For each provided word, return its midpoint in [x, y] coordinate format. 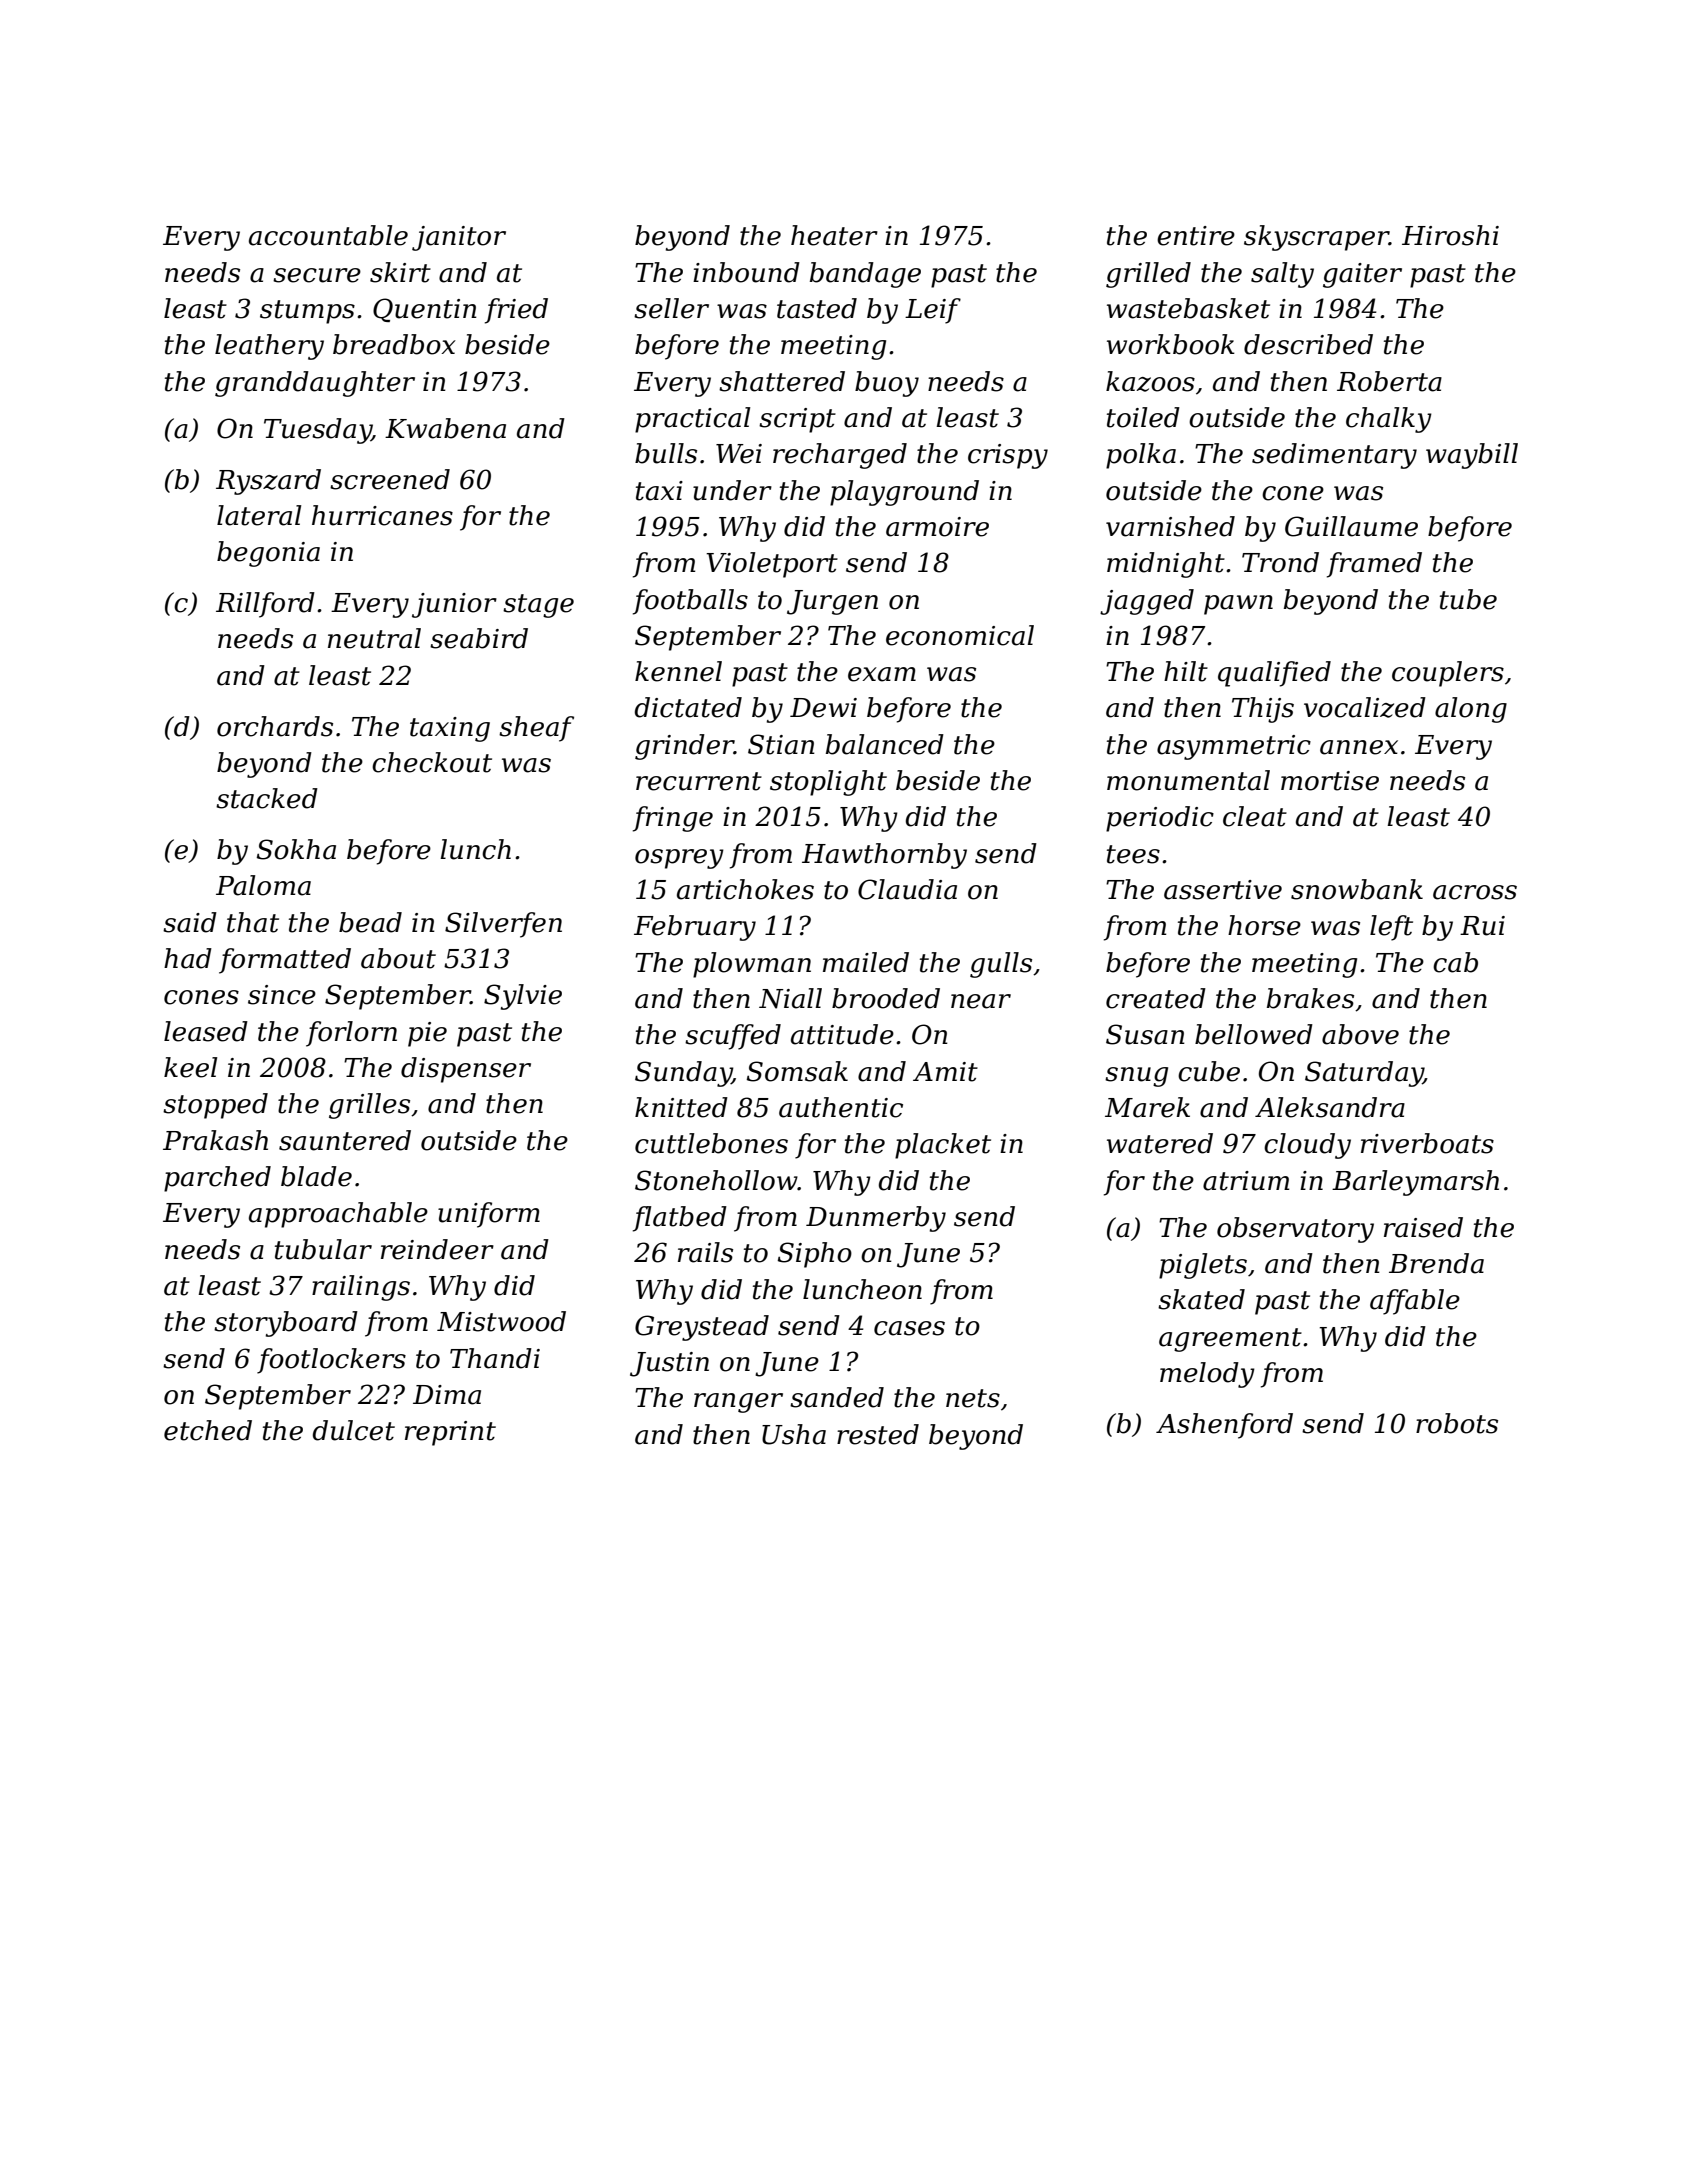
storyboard [286, 1324]
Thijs [1263, 710]
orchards [275, 726]
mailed [866, 962]
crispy [1008, 456]
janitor [459, 238]
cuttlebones [711, 1143]
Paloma [263, 885]
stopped [215, 1106]
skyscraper [1316, 238]
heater [834, 235]
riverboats [1427, 1143]
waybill [1472, 456]
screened [390, 479]
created [1156, 998]
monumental [1188, 780]
